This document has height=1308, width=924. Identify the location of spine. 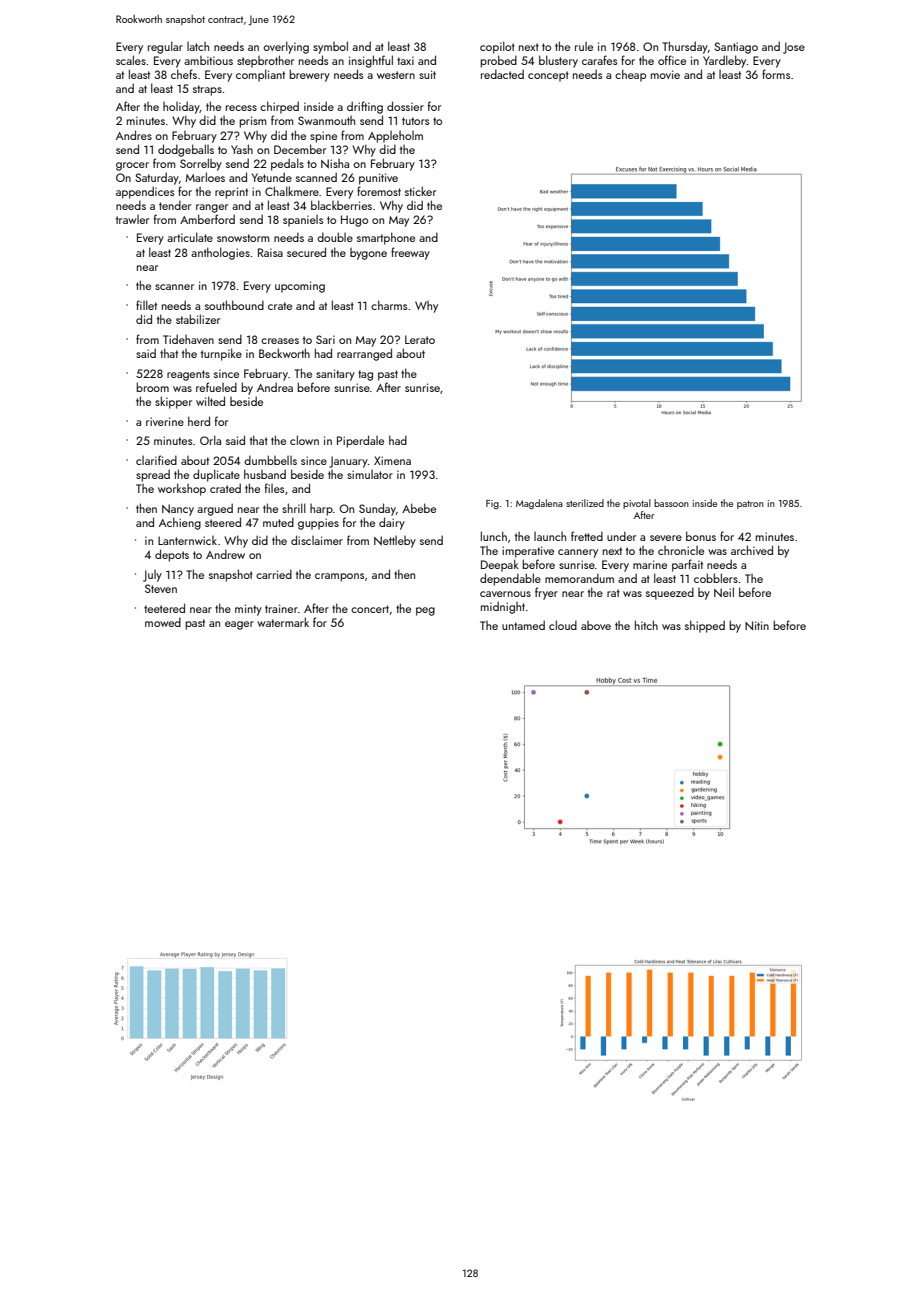
(323, 137).
